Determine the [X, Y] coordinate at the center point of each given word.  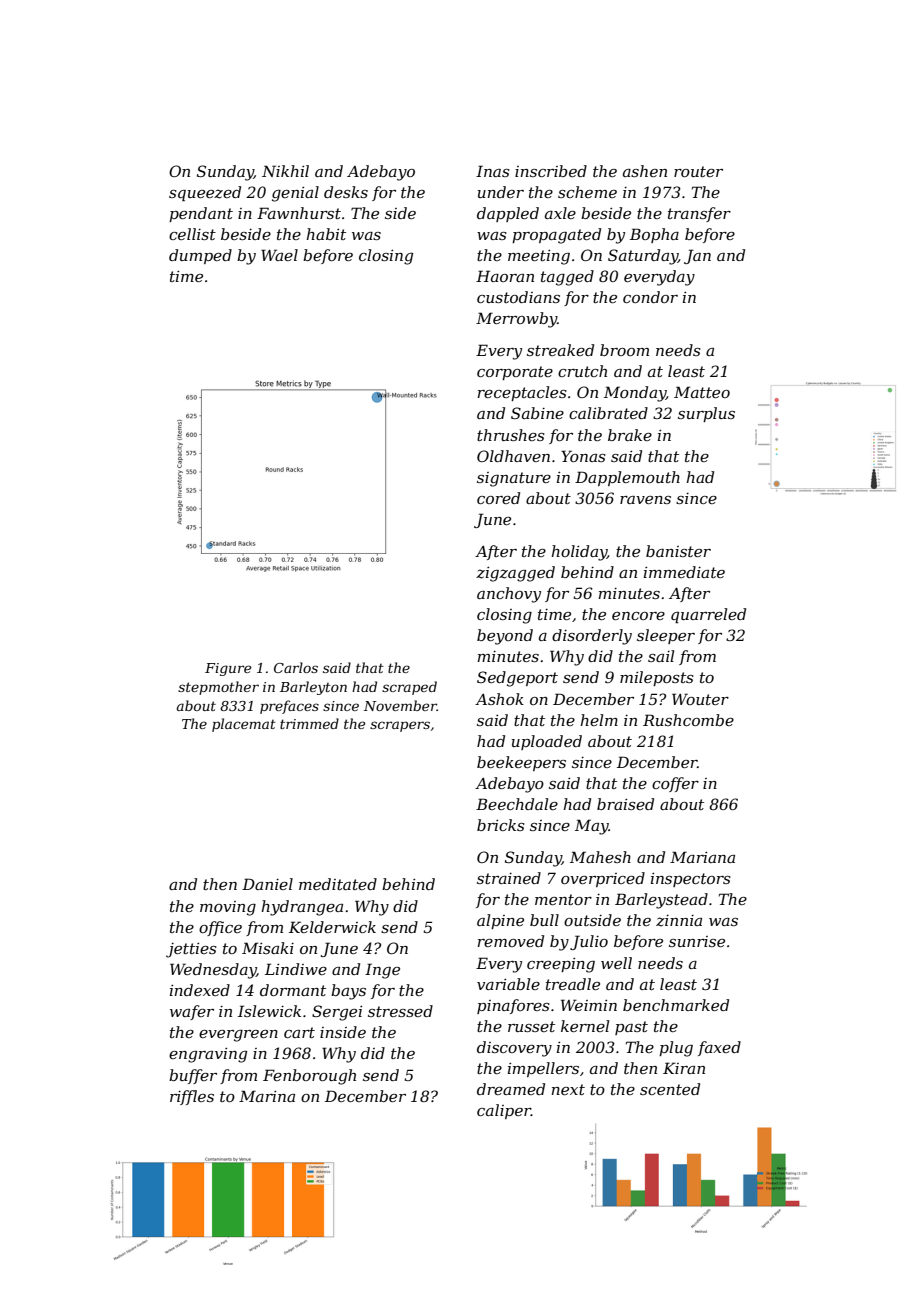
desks [346, 192]
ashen [645, 171]
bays [348, 992]
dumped [200, 256]
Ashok [499, 699]
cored [498, 498]
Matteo [702, 392]
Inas [493, 171]
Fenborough [309, 1077]
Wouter [700, 699]
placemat [244, 725]
